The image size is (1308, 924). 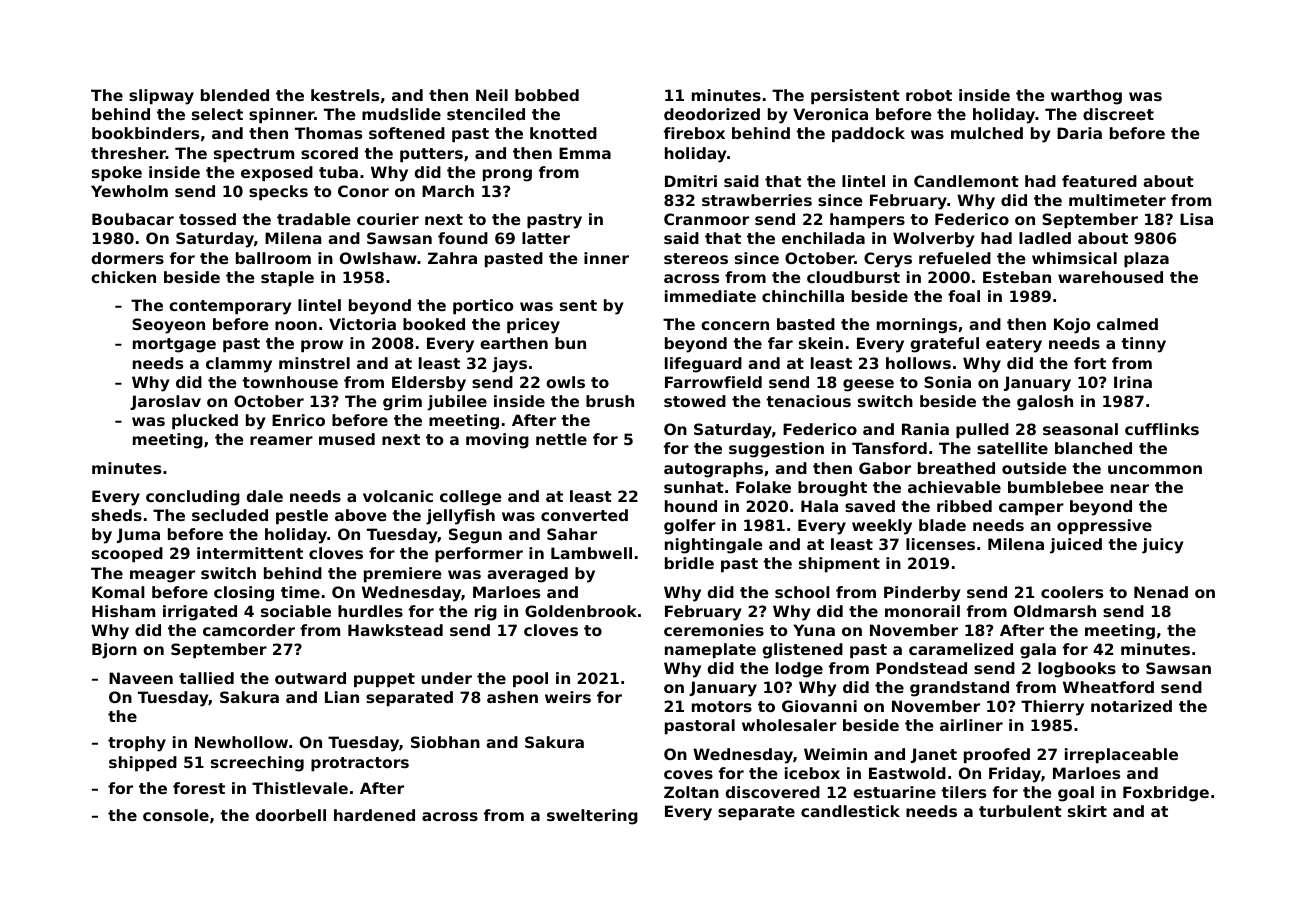 I want to click on Hawkstead, so click(x=395, y=630).
